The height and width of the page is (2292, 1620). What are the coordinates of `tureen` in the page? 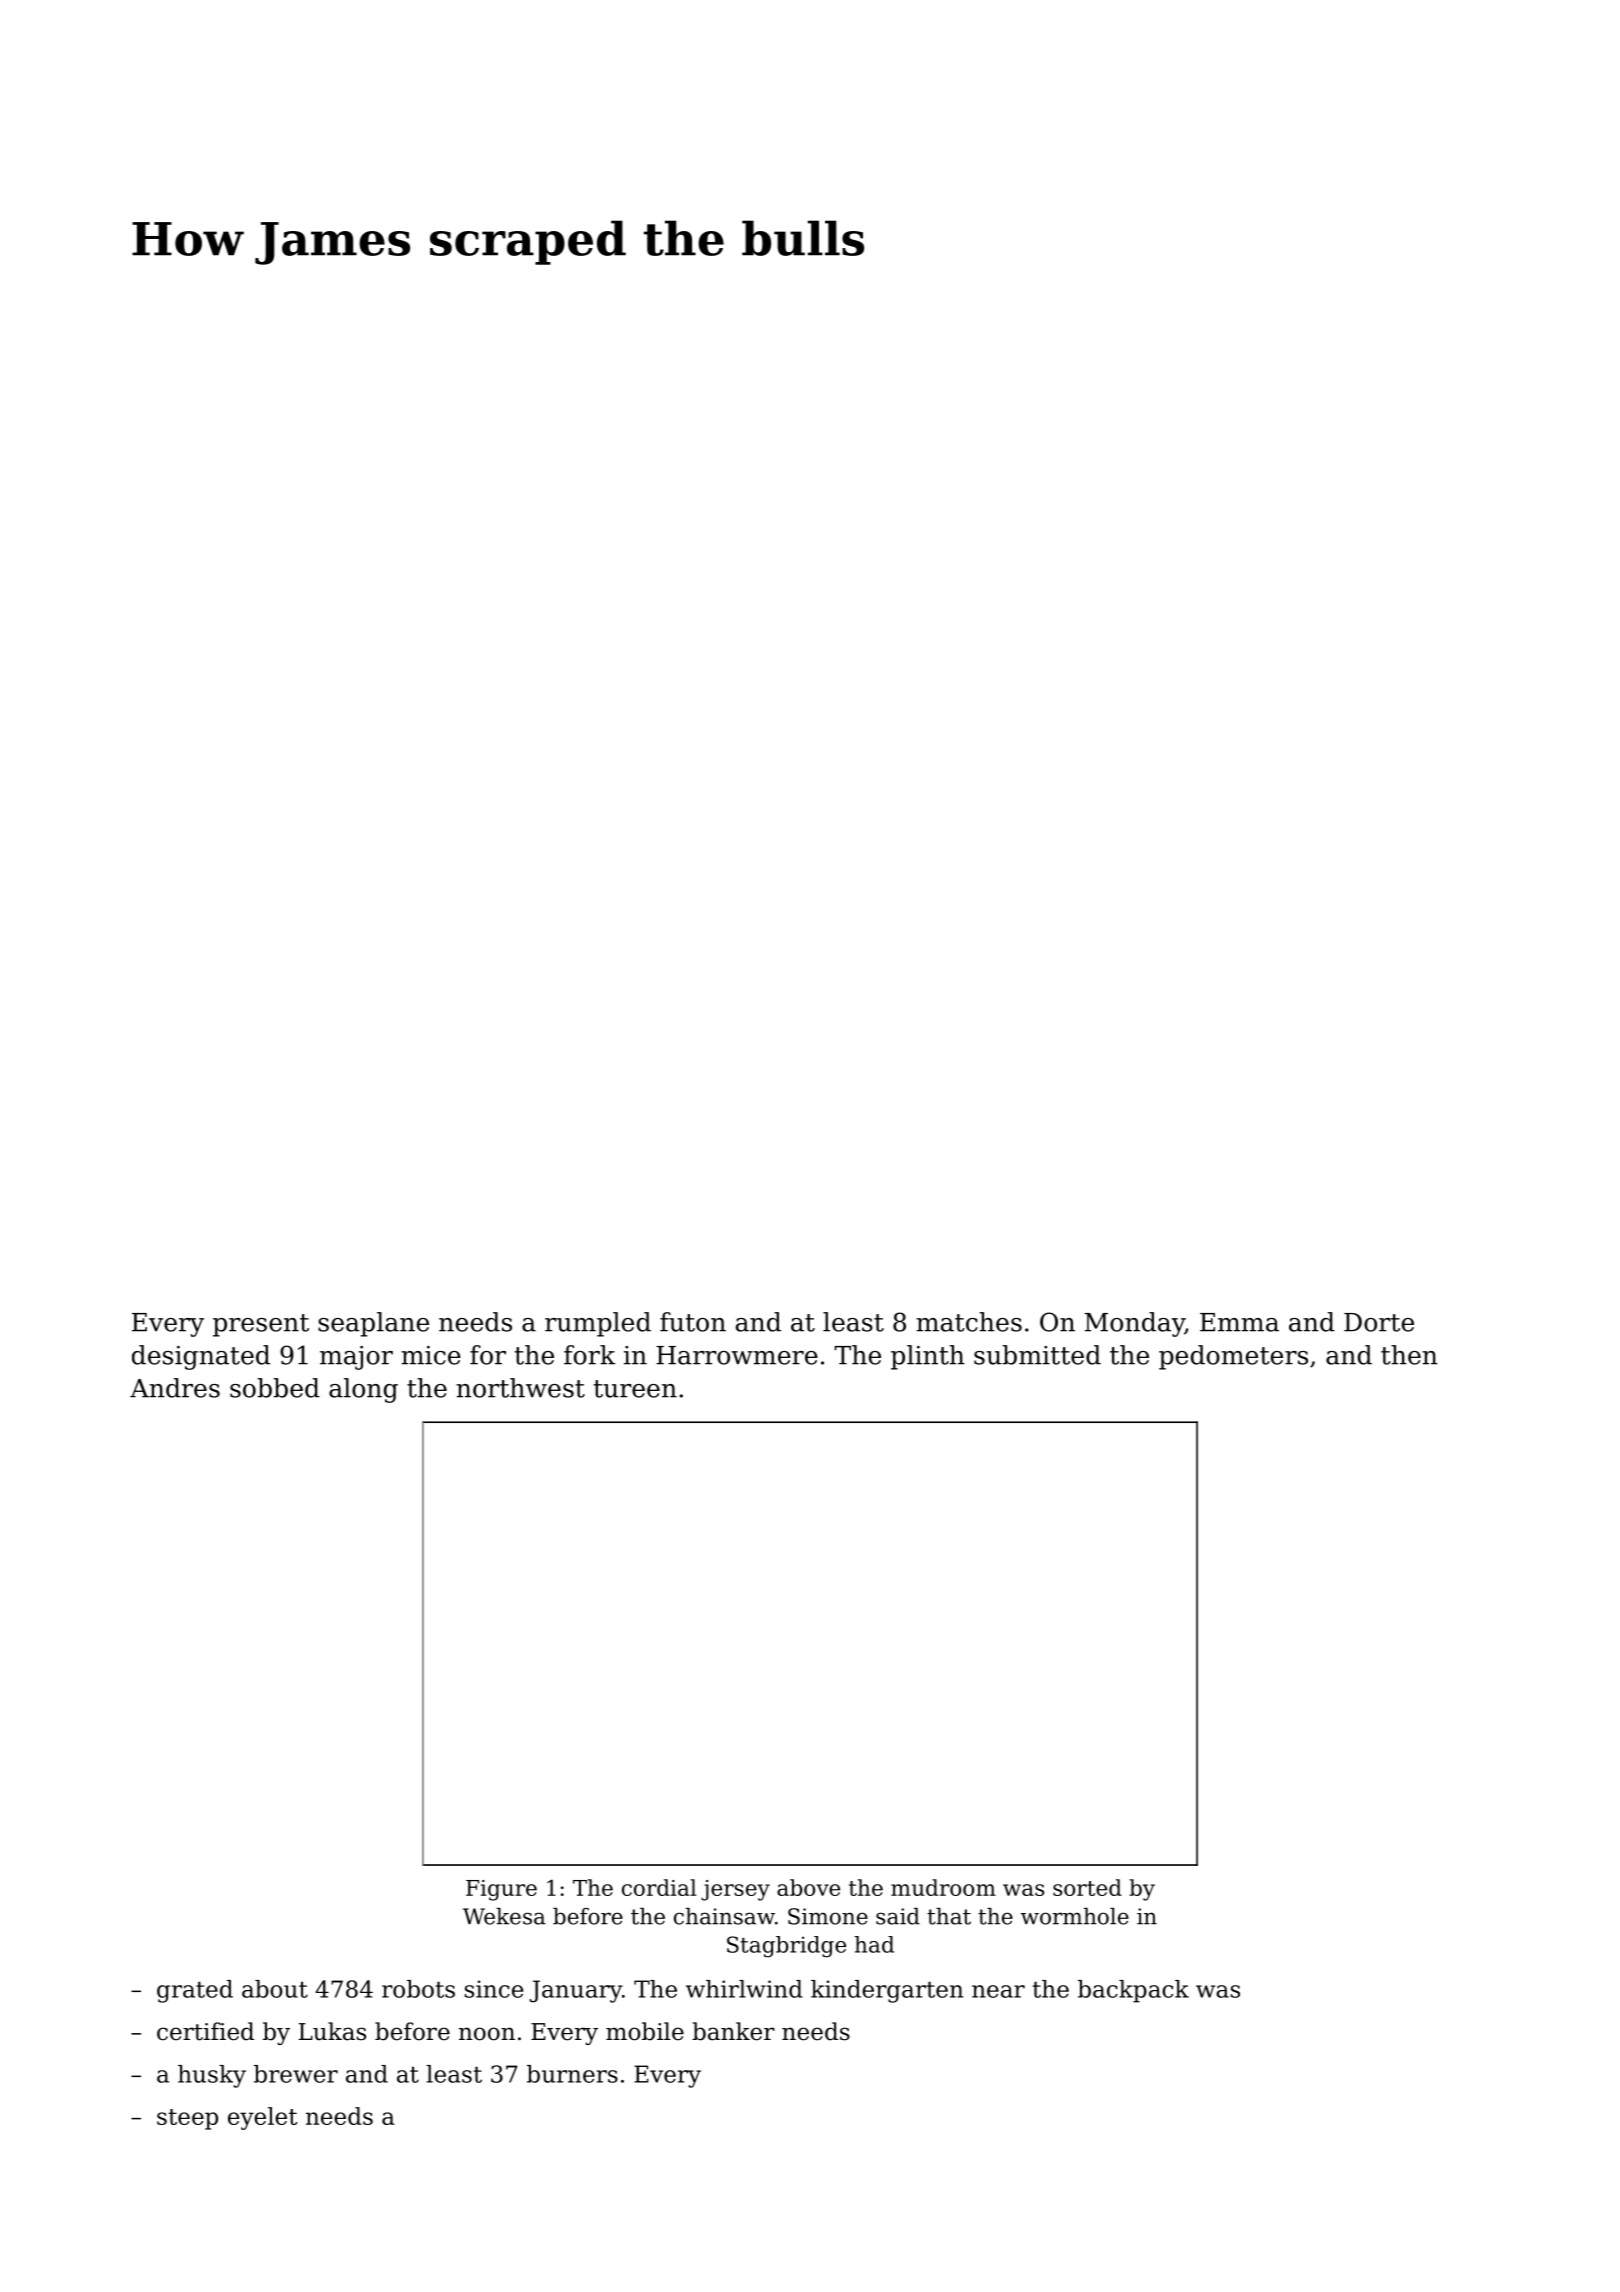 It's located at (635, 1389).
